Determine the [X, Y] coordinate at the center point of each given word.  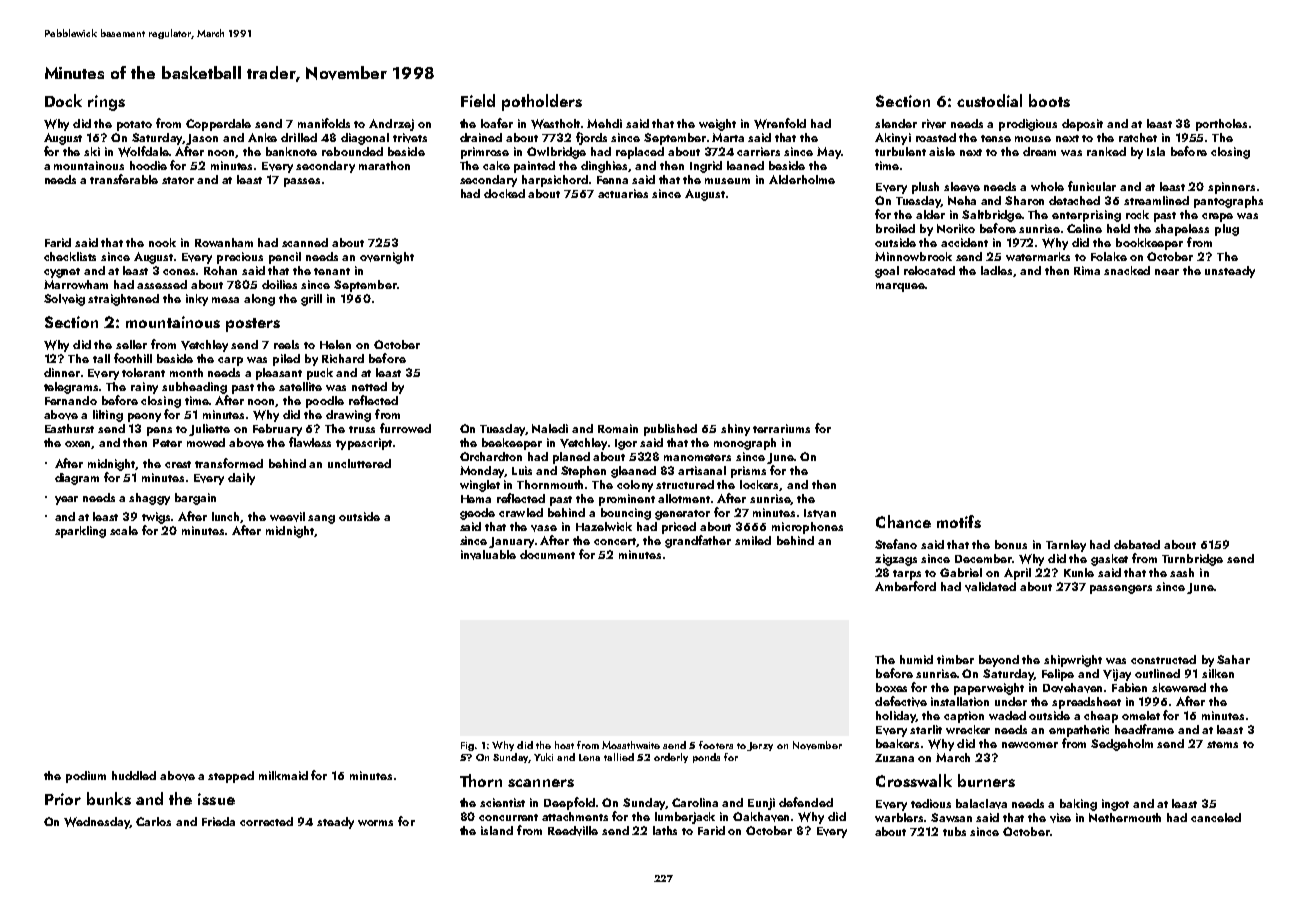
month [186, 372]
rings [106, 103]
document [547, 554]
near [1167, 272]
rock [1137, 214]
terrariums [781, 428]
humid [916, 659]
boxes [891, 687]
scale [124, 530]
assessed [162, 284]
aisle [942, 151]
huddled [134, 775]
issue [216, 799]
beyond [999, 661]
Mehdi [604, 123]
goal [887, 272]
